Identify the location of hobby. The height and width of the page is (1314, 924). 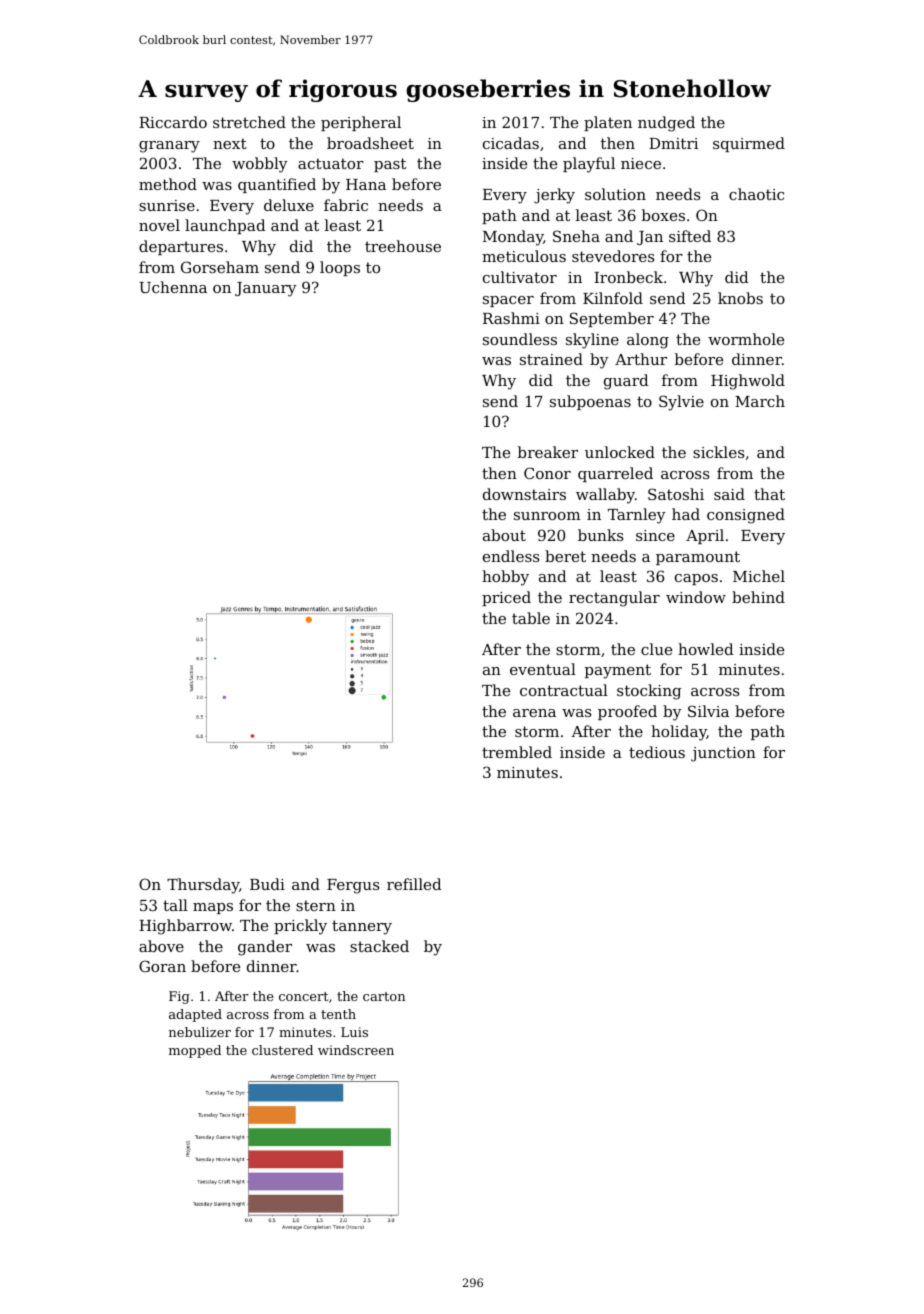
(505, 578).
